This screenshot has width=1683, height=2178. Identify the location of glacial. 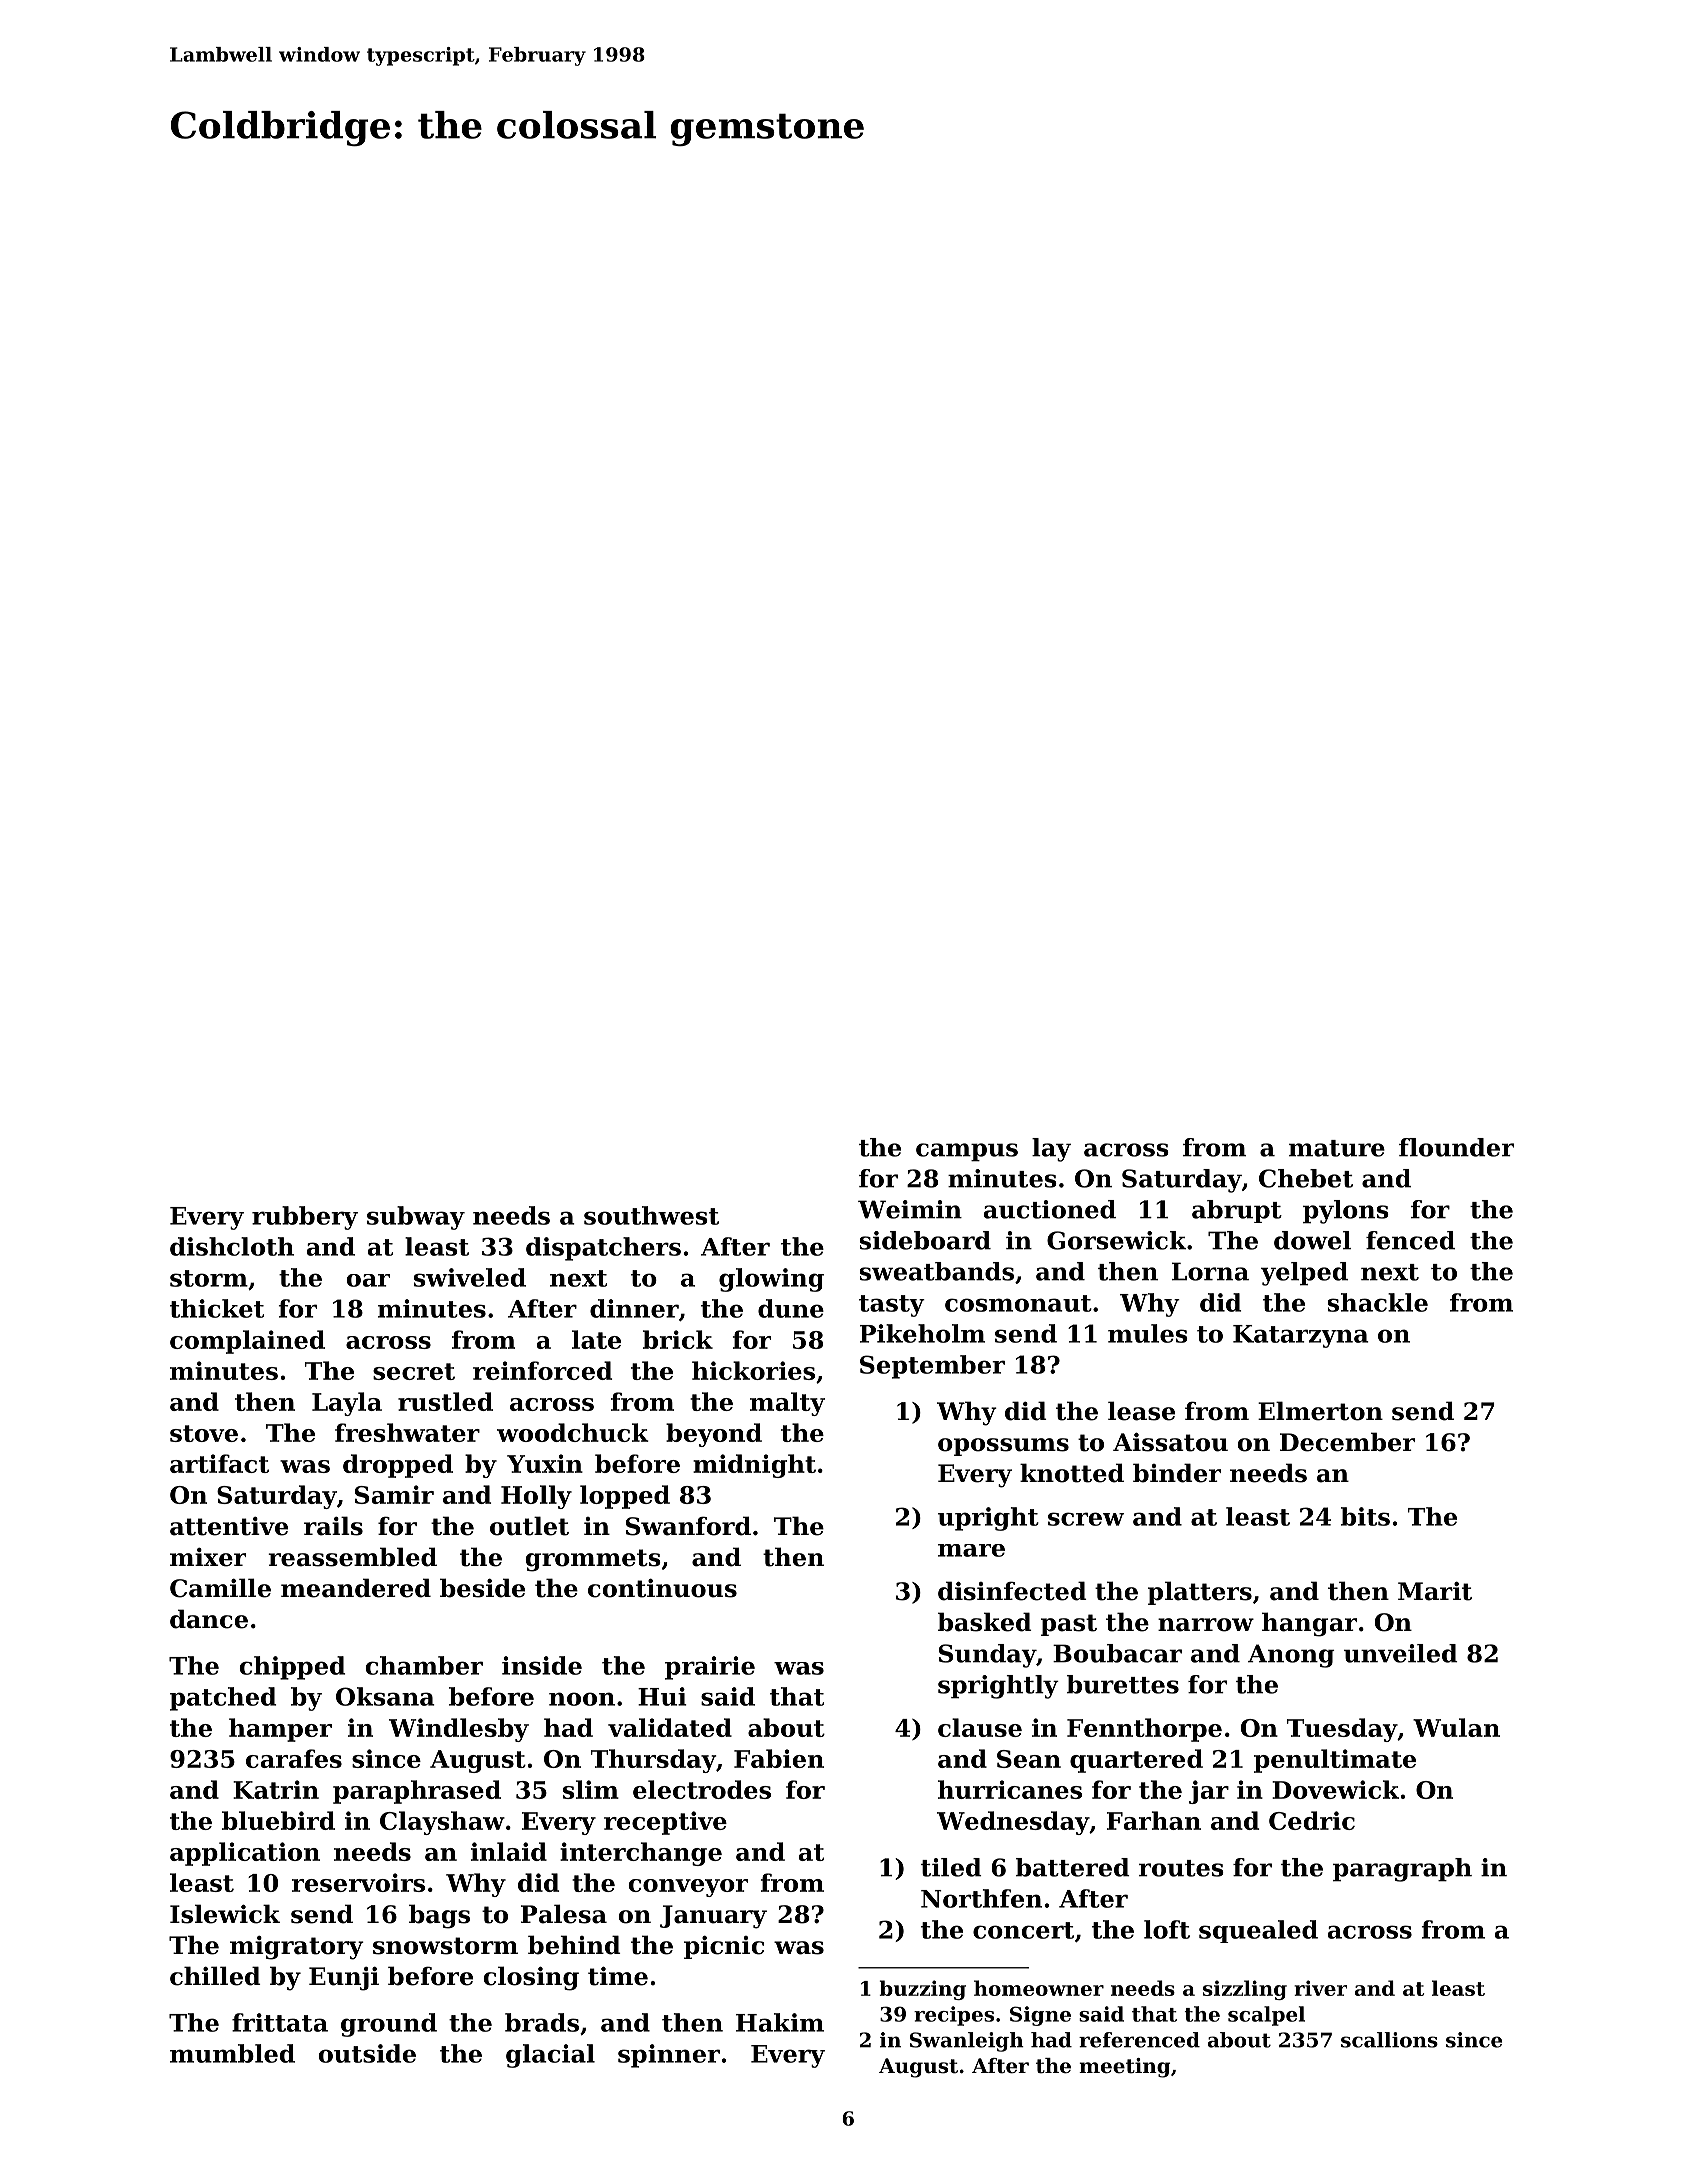
(550, 2056).
